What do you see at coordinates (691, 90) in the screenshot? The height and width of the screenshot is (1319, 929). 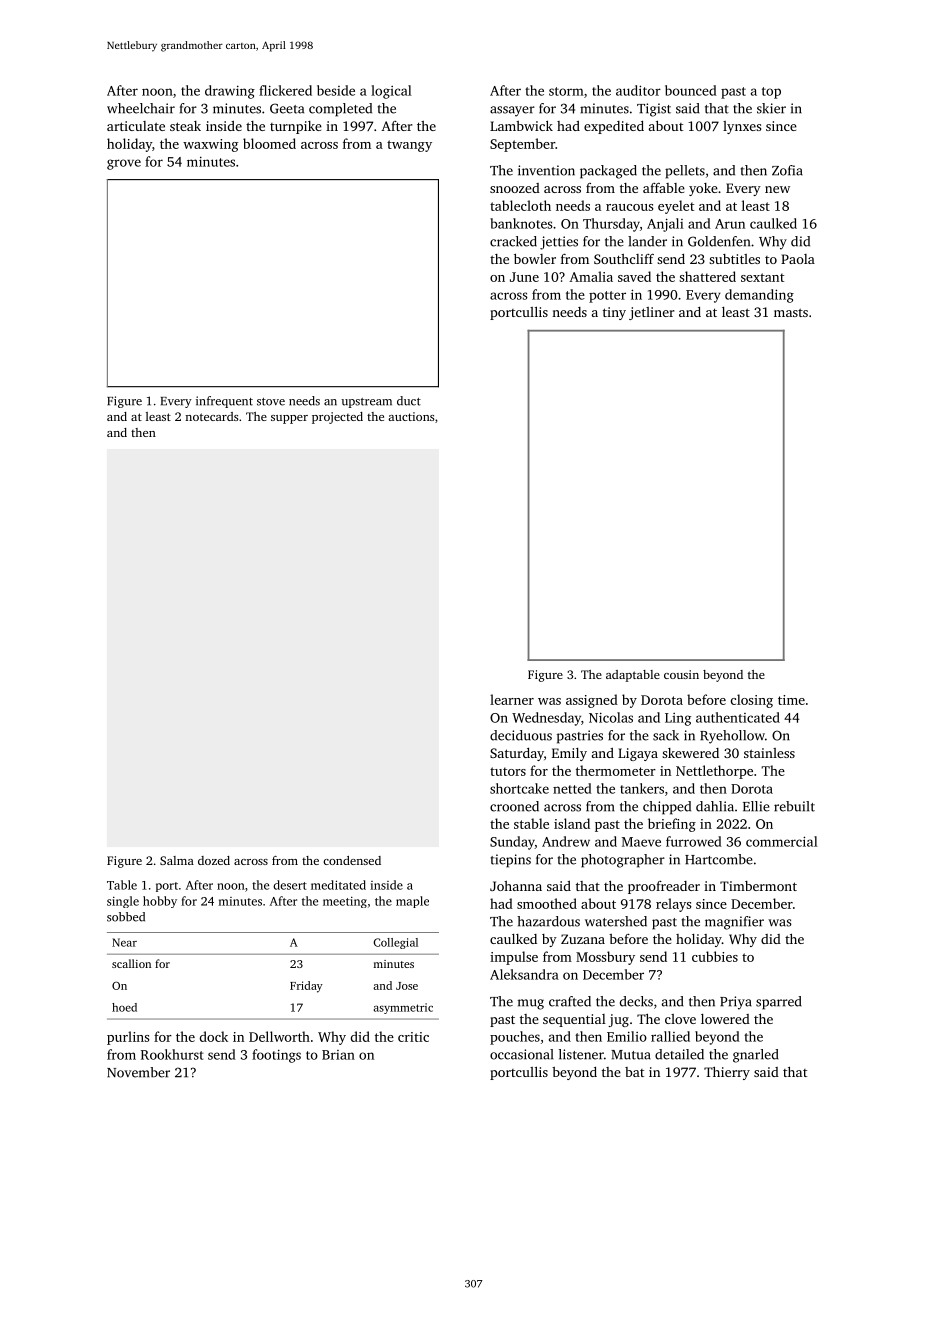 I see `bounced` at bounding box center [691, 90].
